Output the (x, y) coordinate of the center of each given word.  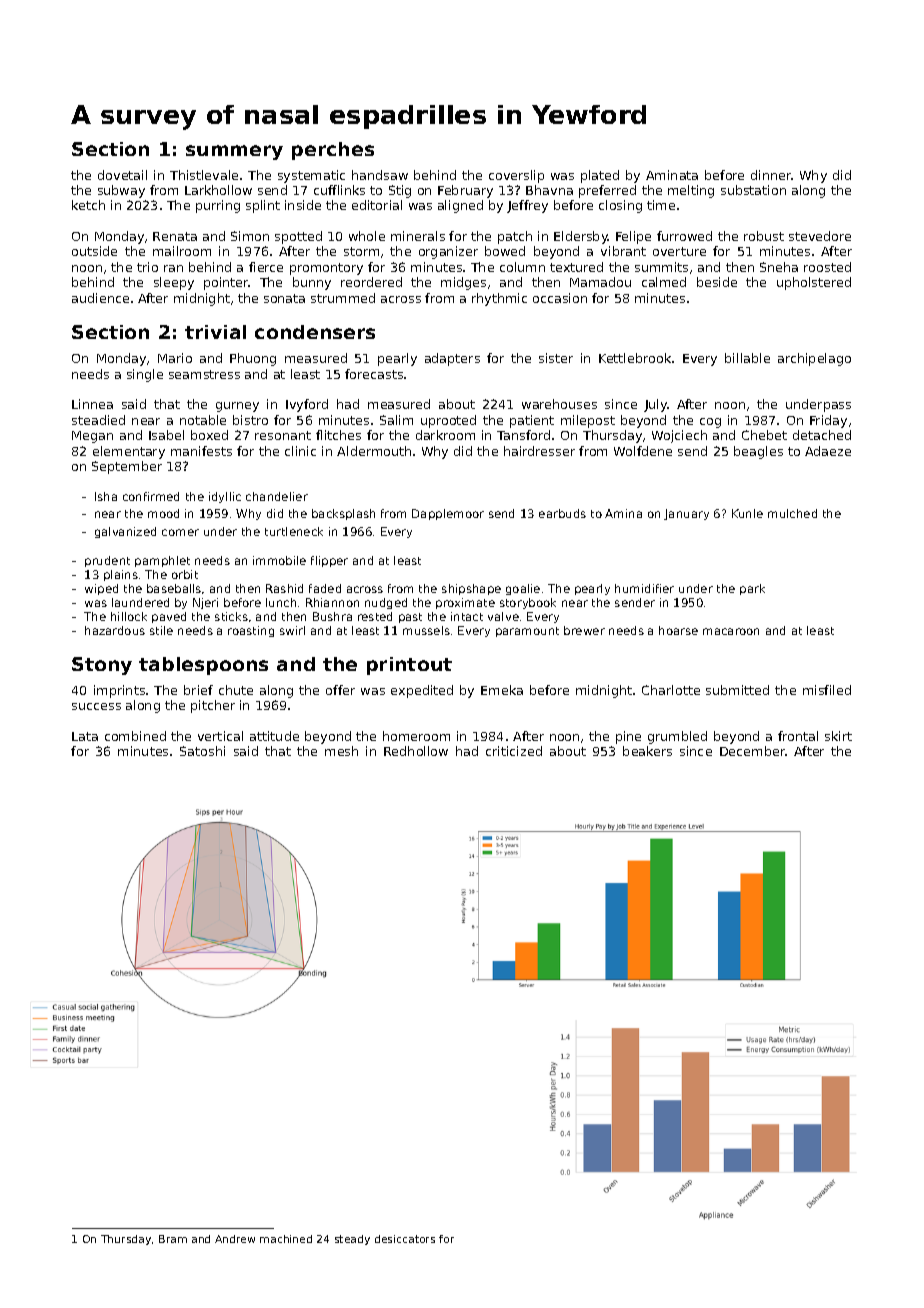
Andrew (235, 1239)
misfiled (827, 690)
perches (333, 151)
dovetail (122, 175)
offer (340, 690)
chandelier (277, 496)
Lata (85, 736)
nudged (386, 603)
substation (753, 190)
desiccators (405, 1239)
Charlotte (671, 690)
